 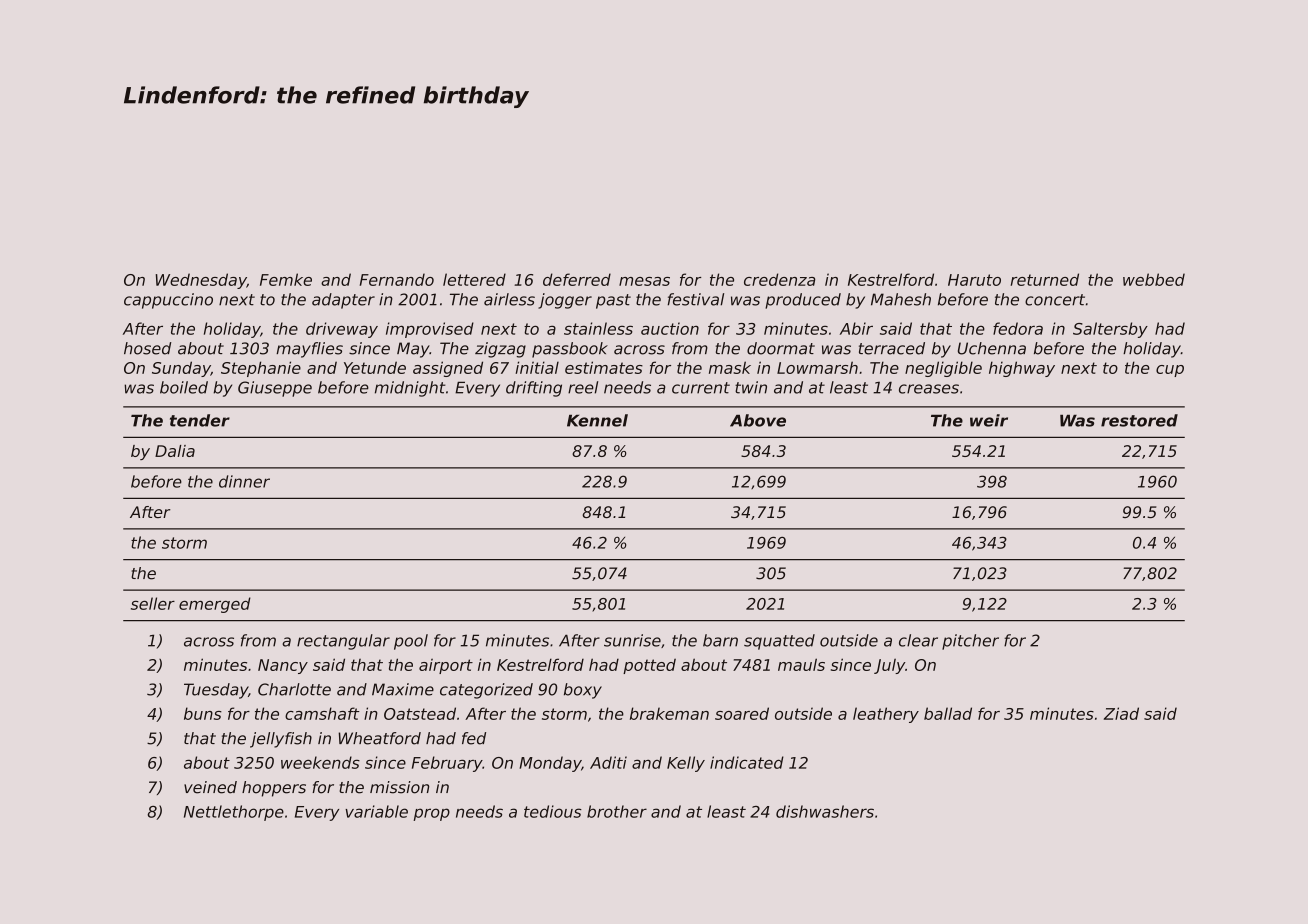 I want to click on variable, so click(x=376, y=811).
